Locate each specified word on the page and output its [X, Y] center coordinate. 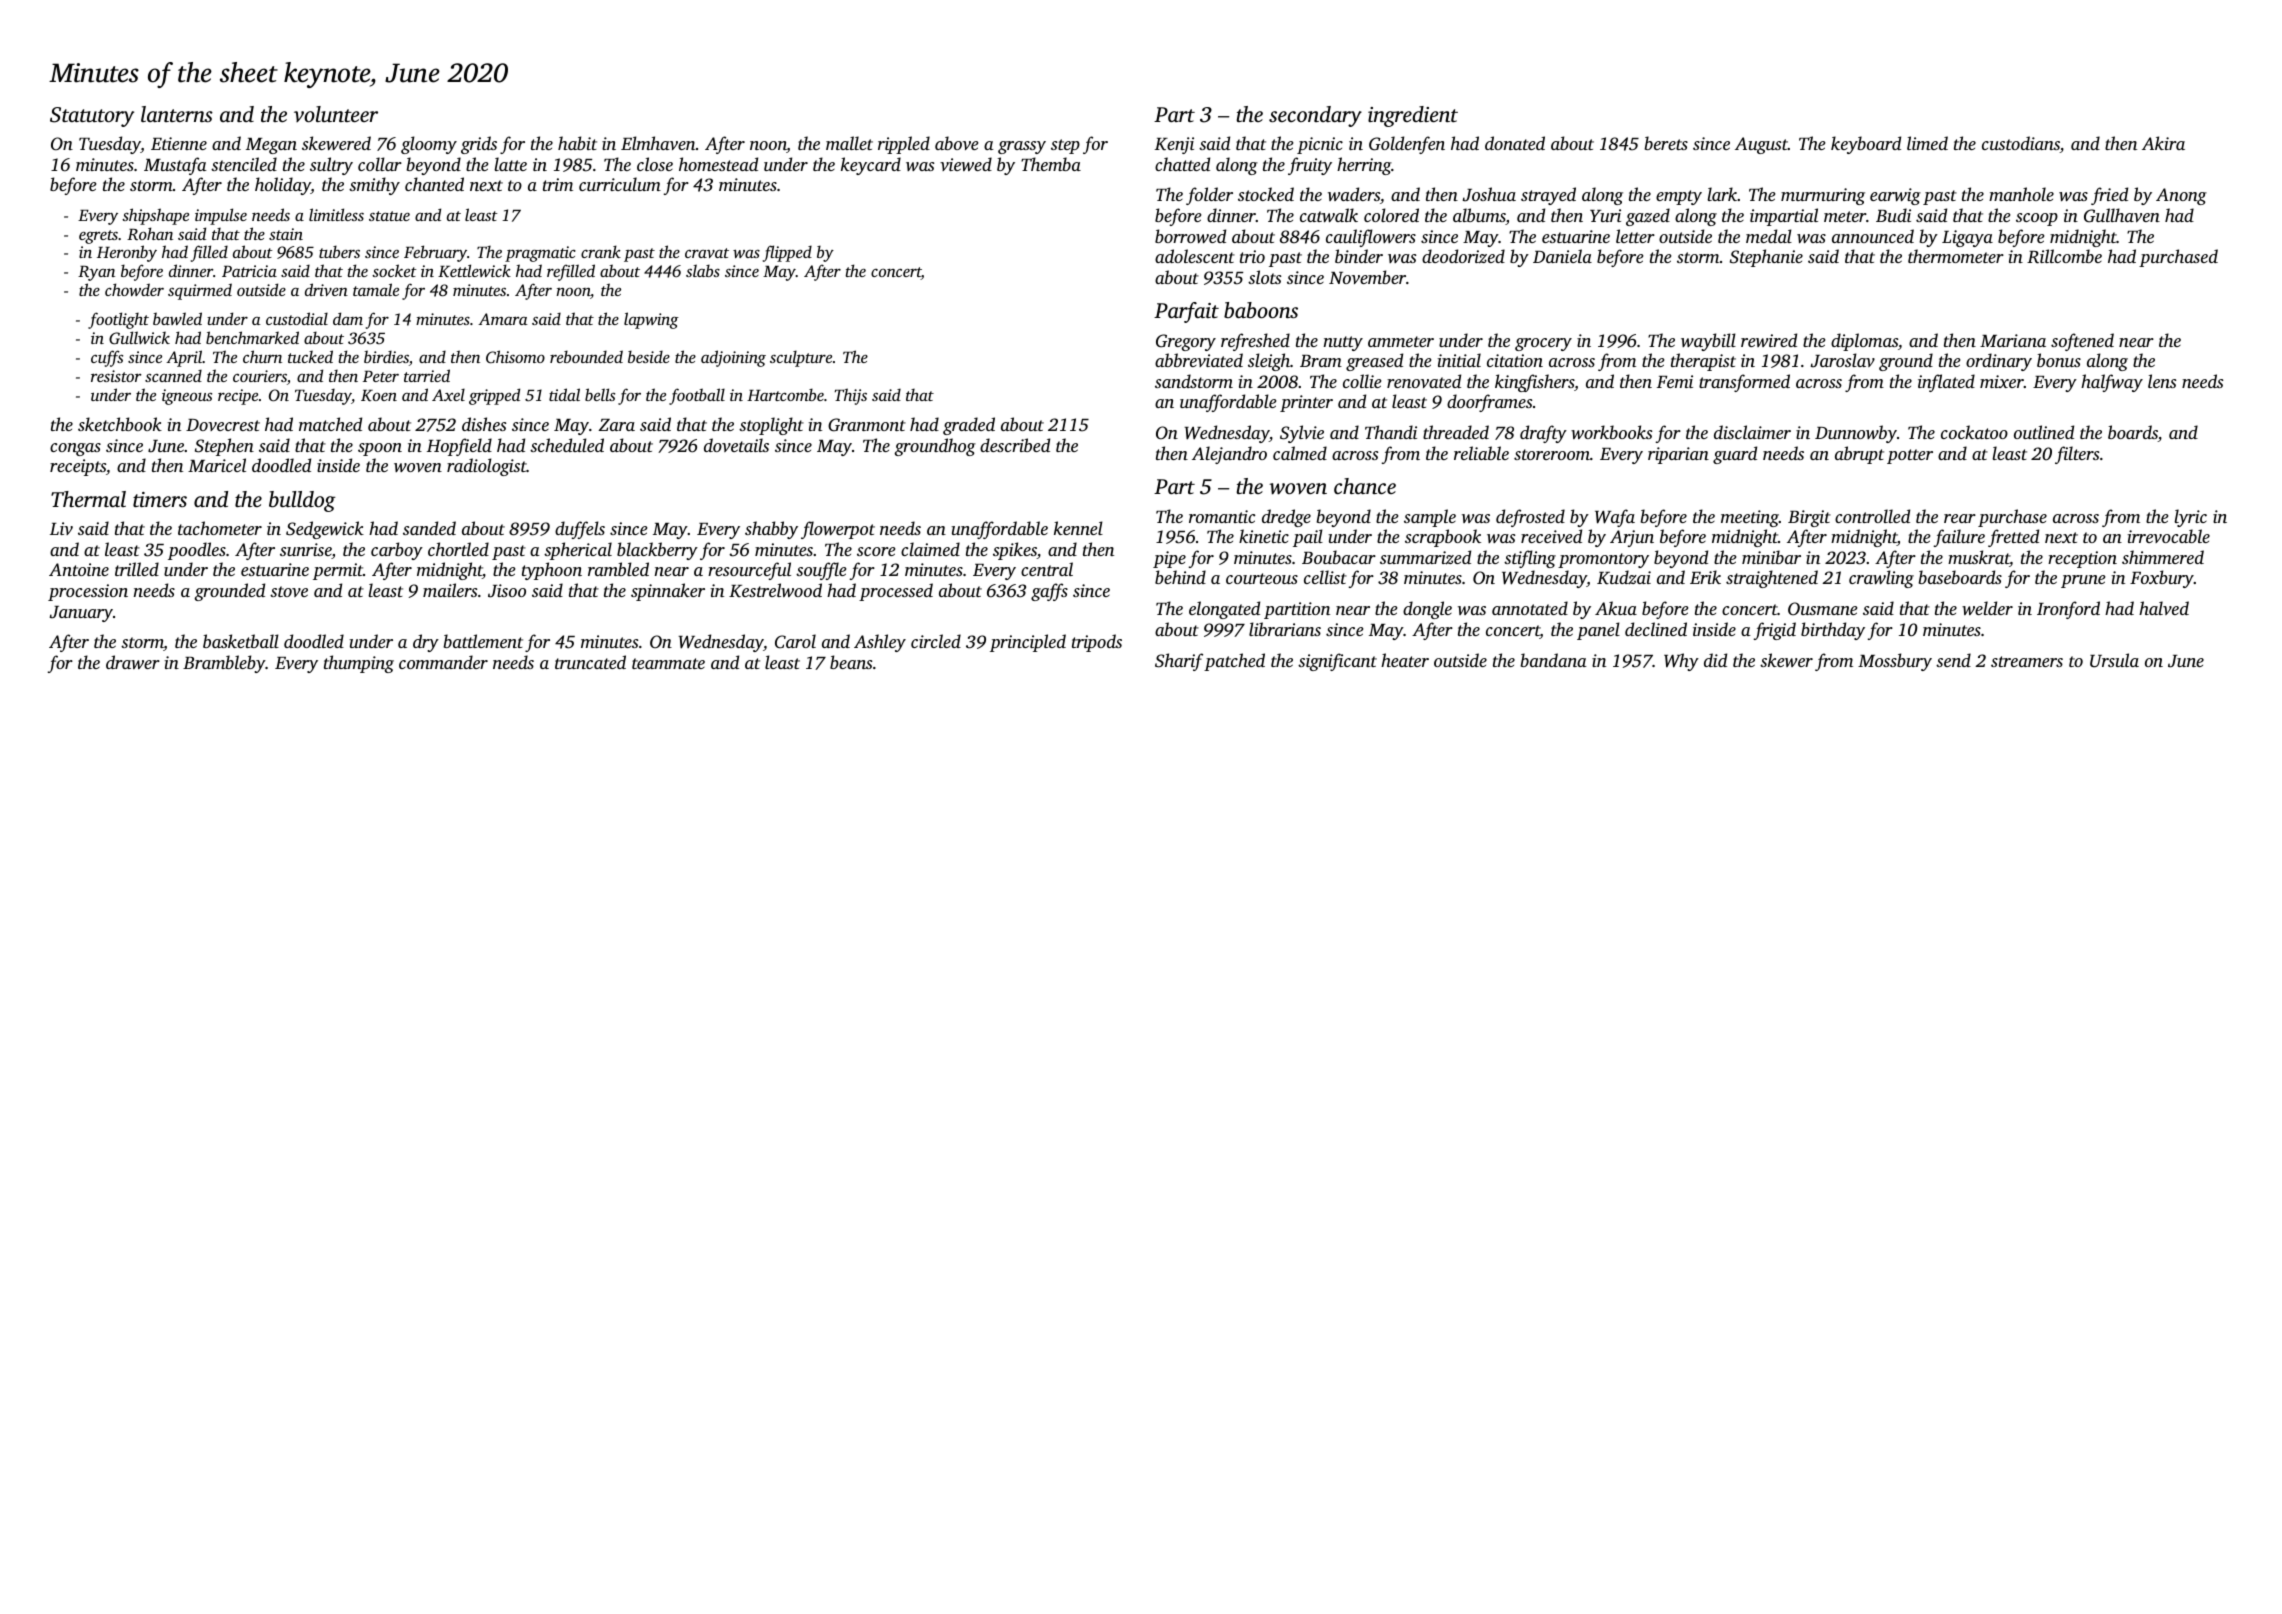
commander [443, 662]
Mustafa [175, 166]
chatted [1182, 164]
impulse [221, 216]
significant [1337, 662]
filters [2077, 455]
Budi [1893, 215]
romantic [1222, 516]
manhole [2021, 194]
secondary [1315, 116]
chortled [458, 549]
